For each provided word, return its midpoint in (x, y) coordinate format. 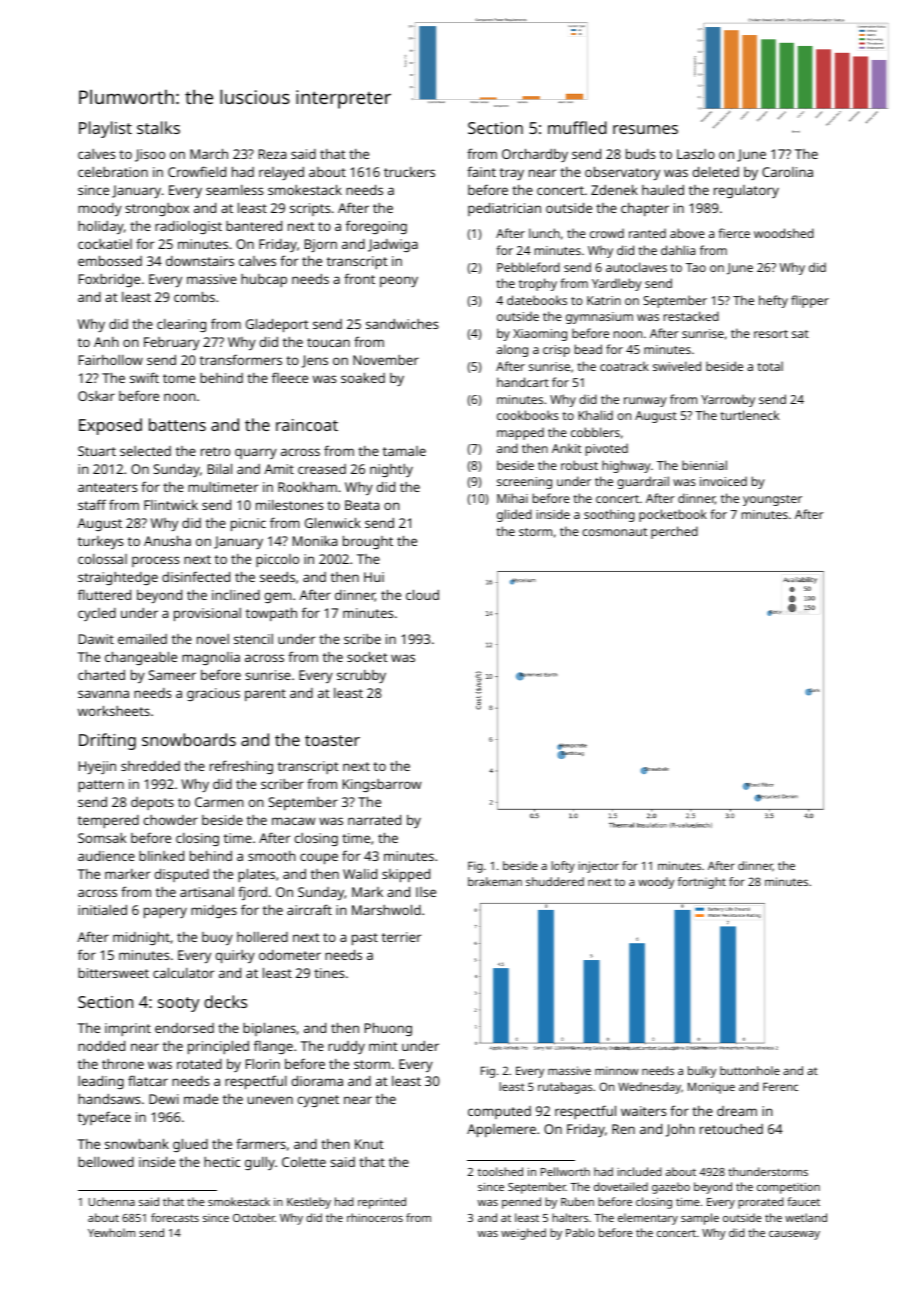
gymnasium (599, 318)
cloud (422, 594)
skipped (406, 875)
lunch (544, 233)
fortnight (702, 883)
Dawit (96, 639)
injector (598, 867)
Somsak (102, 838)
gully (260, 1163)
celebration (113, 172)
